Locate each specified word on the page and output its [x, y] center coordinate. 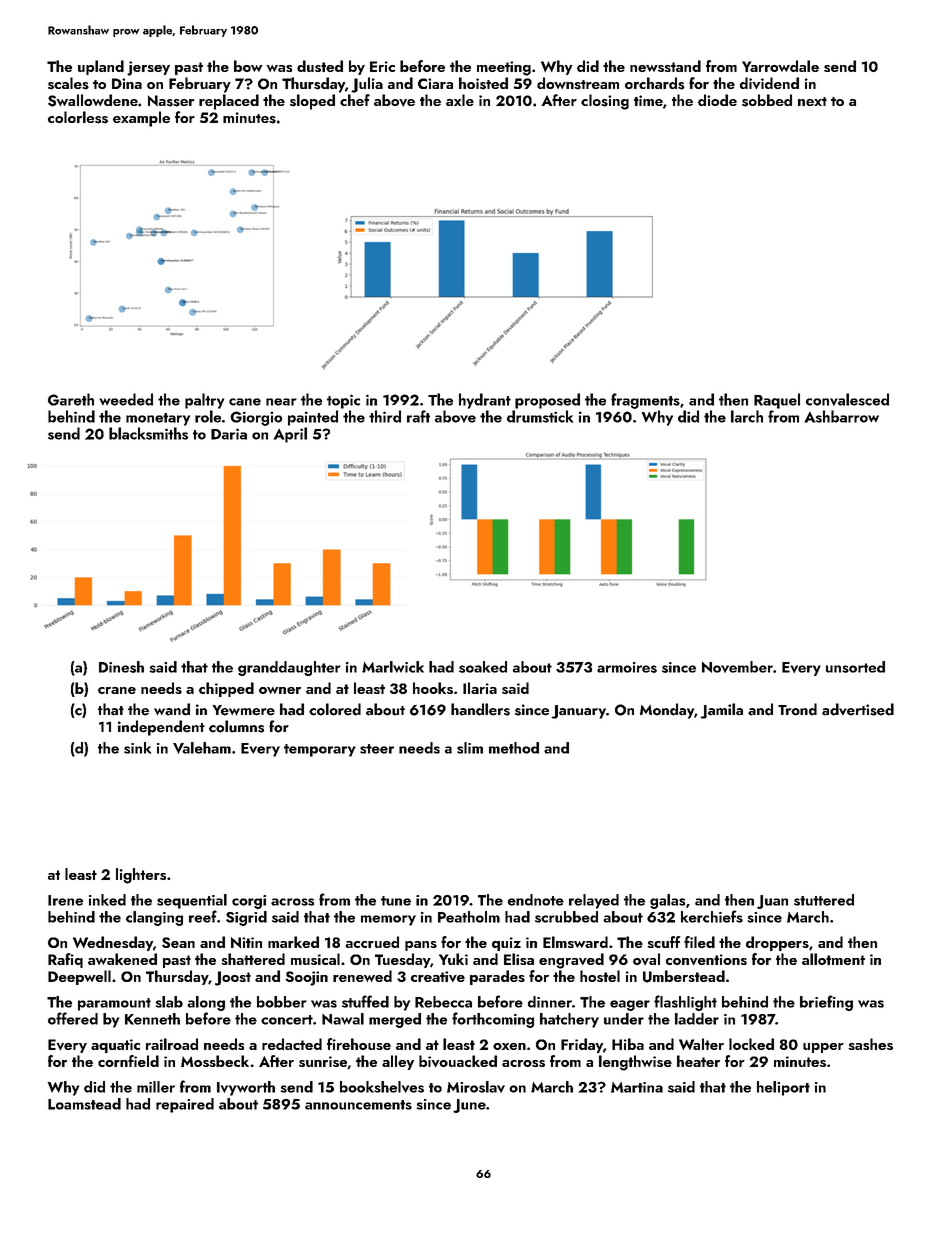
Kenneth [152, 1019]
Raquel [777, 401]
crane [117, 690]
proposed [547, 401]
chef [355, 100]
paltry [204, 401]
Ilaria [480, 688]
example [141, 119]
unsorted [855, 667]
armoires [627, 667]
